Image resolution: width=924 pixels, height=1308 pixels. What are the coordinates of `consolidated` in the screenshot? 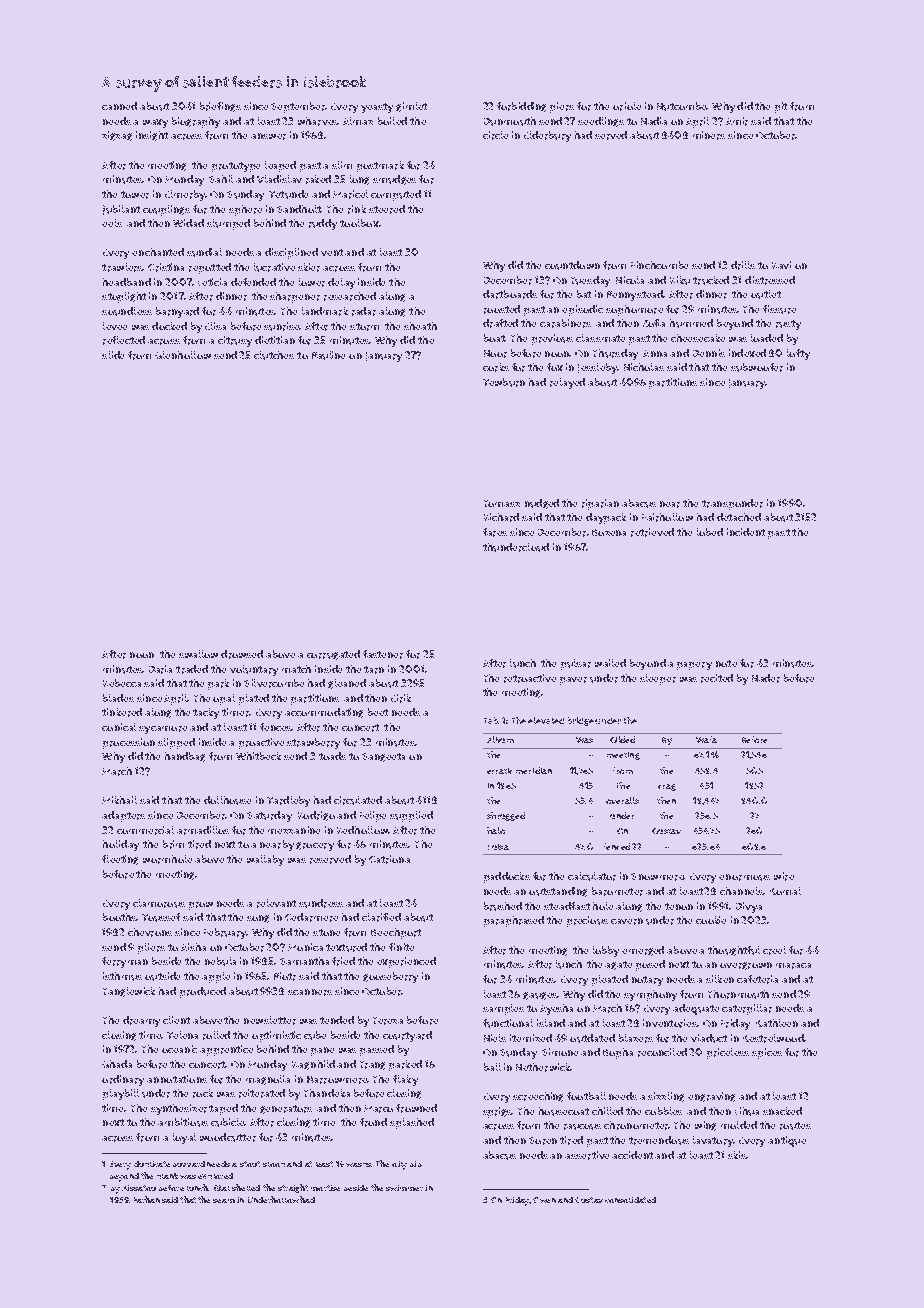 It's located at (630, 1200).
